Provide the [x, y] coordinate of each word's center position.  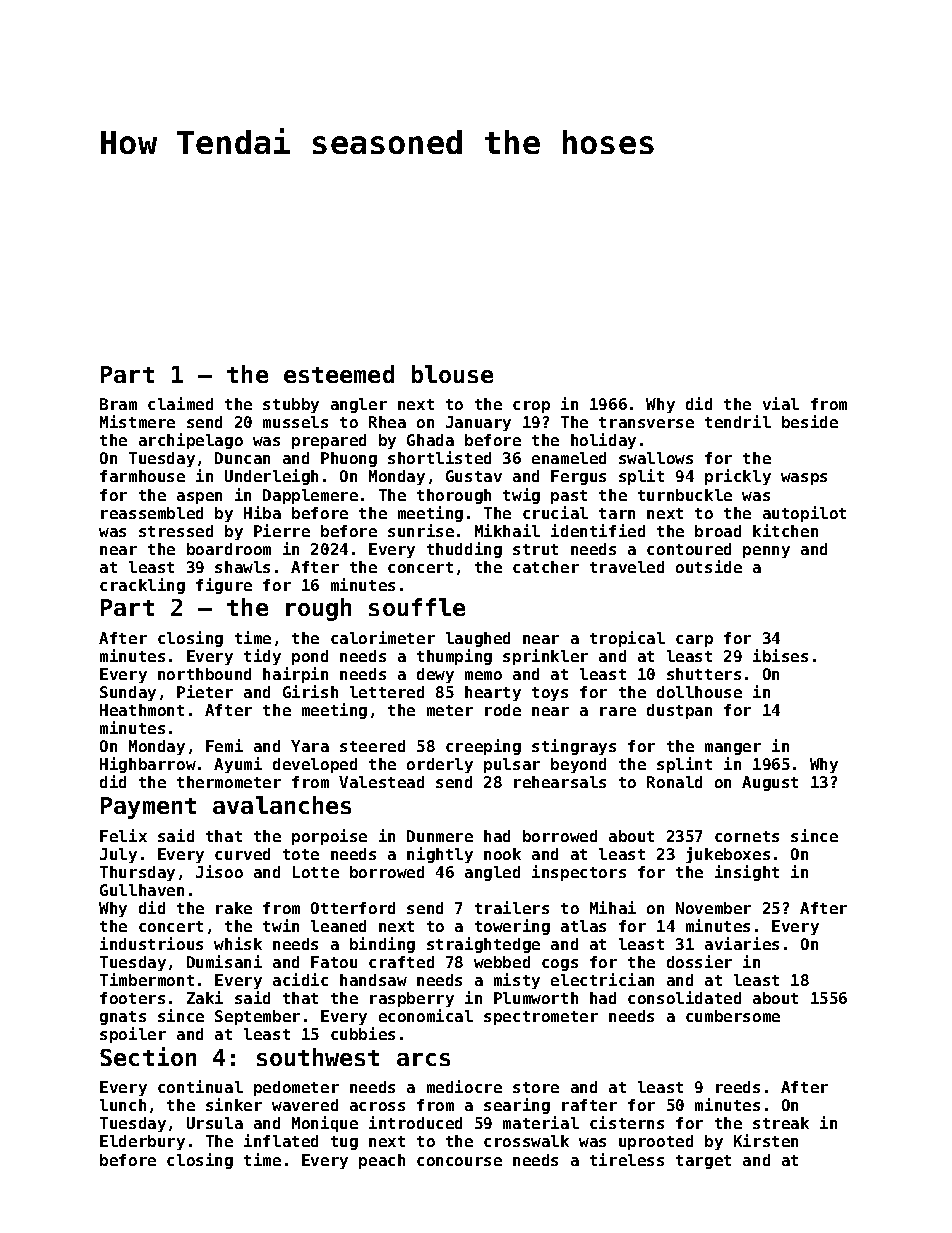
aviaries [742, 943]
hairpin [295, 675]
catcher [546, 567]
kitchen [785, 530]
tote [301, 854]
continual [200, 1086]
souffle [417, 607]
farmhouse [142, 476]
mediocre [464, 1086]
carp [694, 641]
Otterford [353, 908]
